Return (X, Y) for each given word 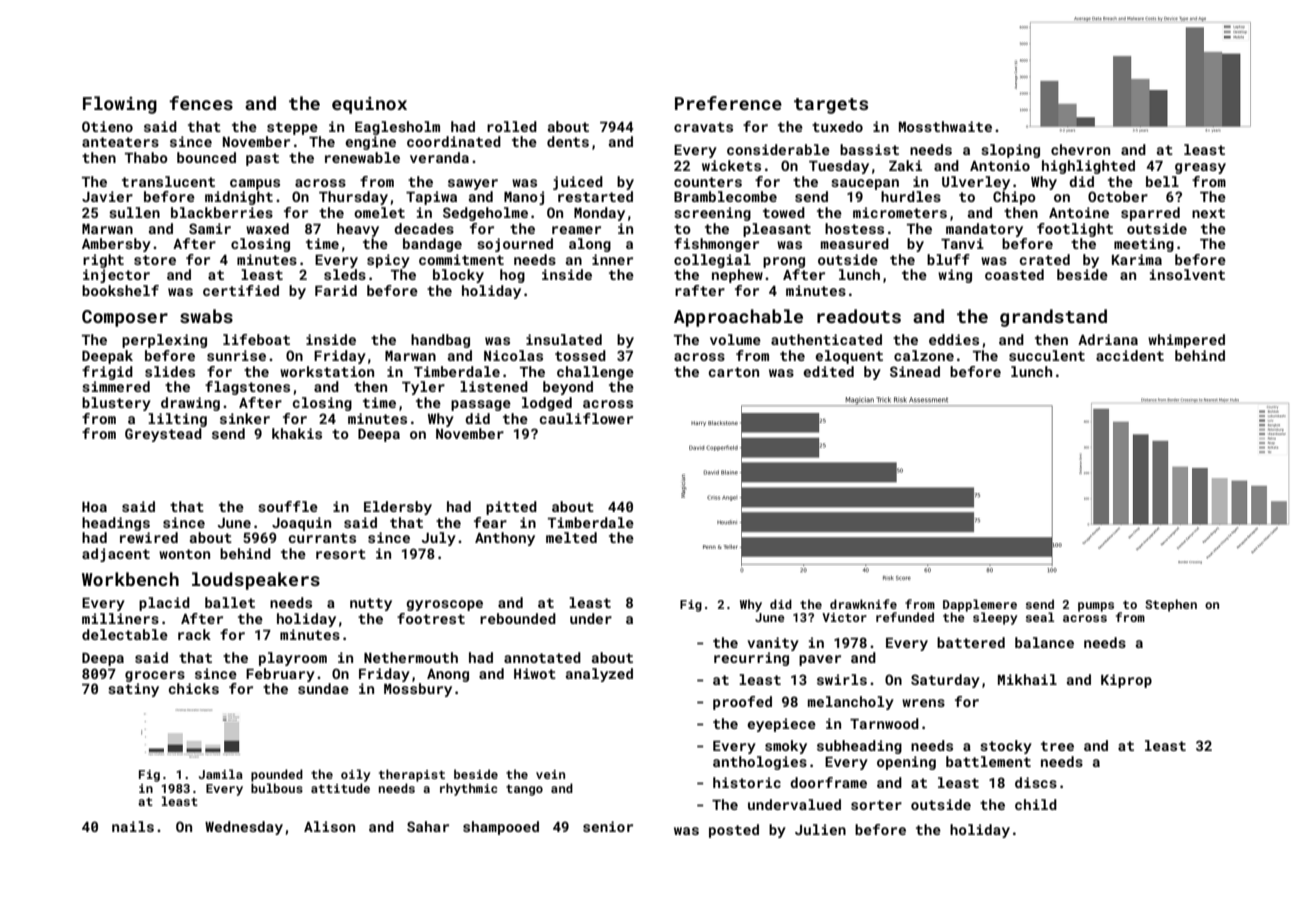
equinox (369, 105)
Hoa (94, 507)
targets (831, 106)
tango (524, 790)
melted (571, 537)
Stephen (1171, 605)
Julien (820, 829)
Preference (728, 103)
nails (133, 826)
